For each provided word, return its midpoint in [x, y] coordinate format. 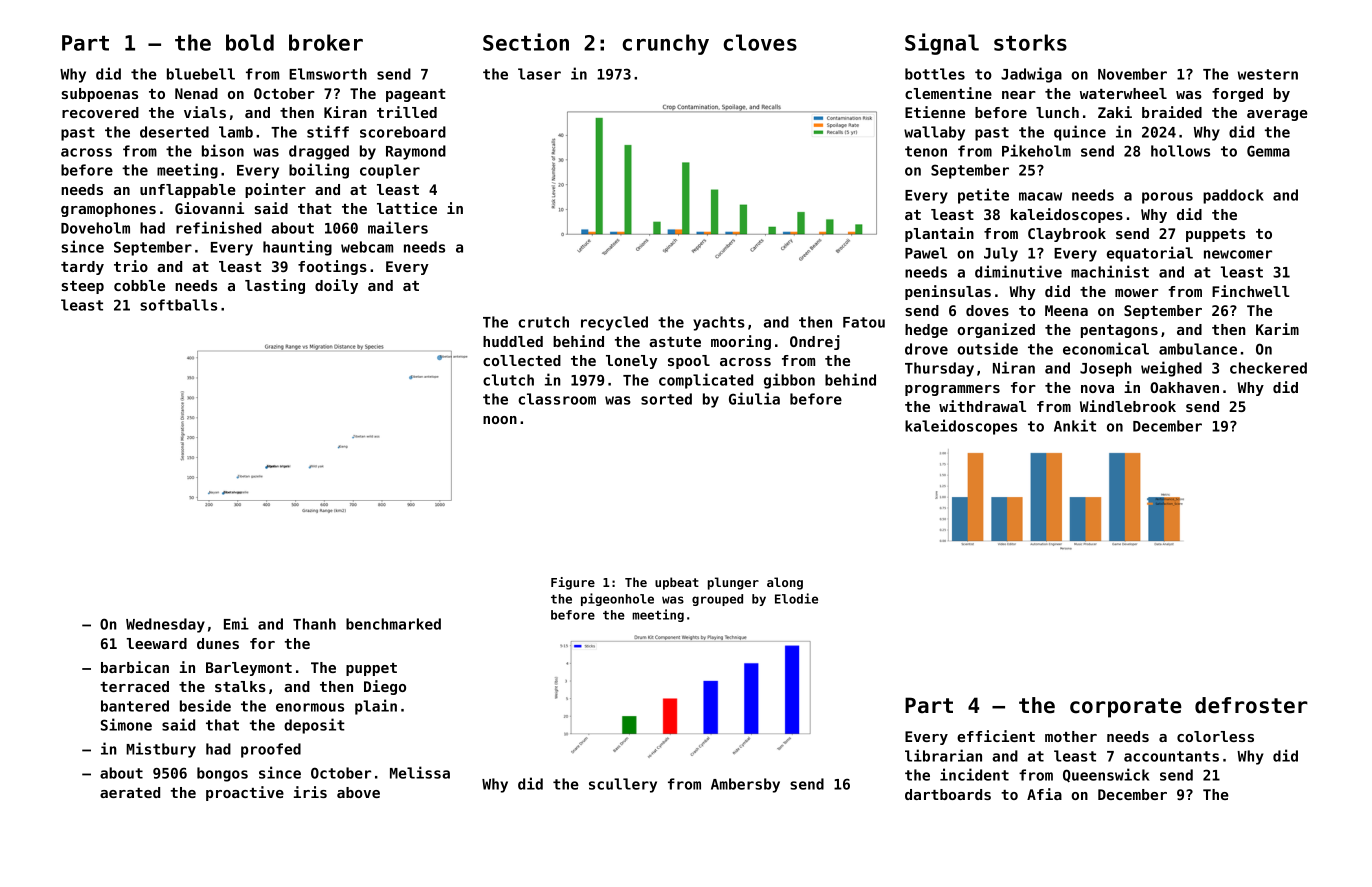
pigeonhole [617, 599]
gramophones [108, 210]
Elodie [796, 598]
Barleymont [249, 669]
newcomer [1238, 254]
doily [336, 286]
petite [983, 196]
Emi [236, 623]
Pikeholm [1036, 150]
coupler [390, 171]
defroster [1251, 705]
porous [1167, 198]
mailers [398, 227]
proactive [245, 793]
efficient [996, 736]
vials [205, 112]
